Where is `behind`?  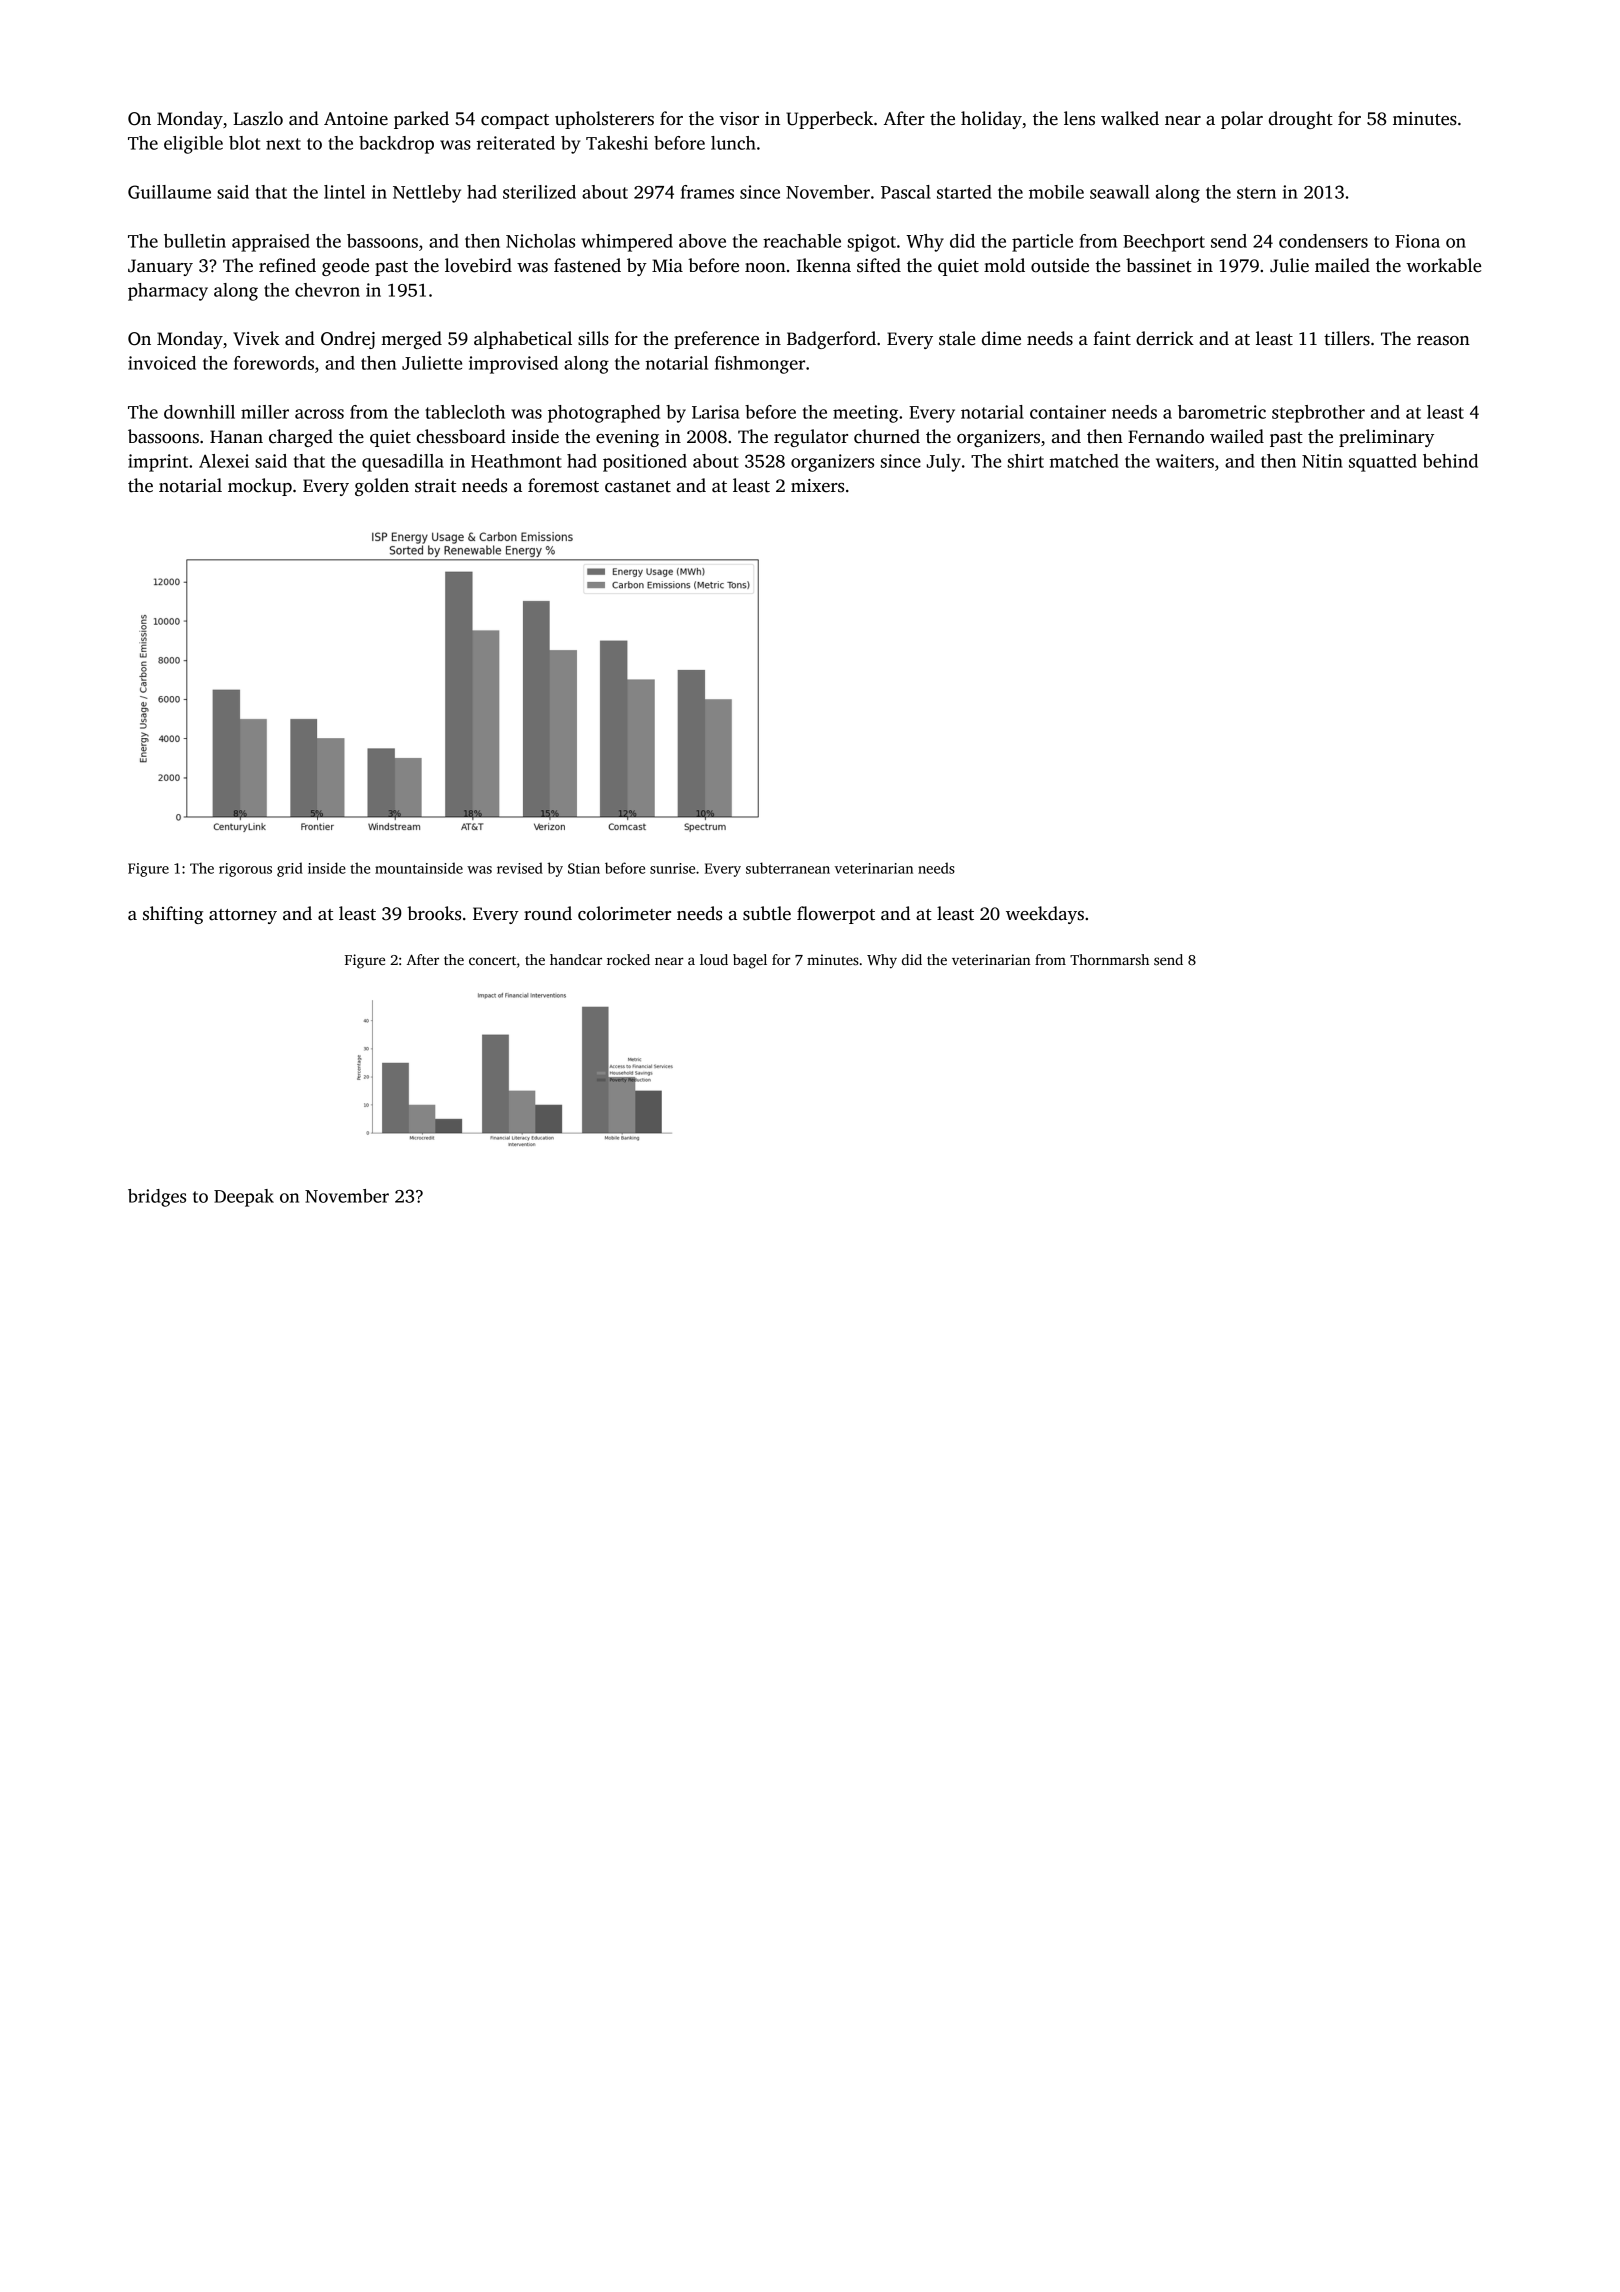
behind is located at coordinates (1450, 461).
